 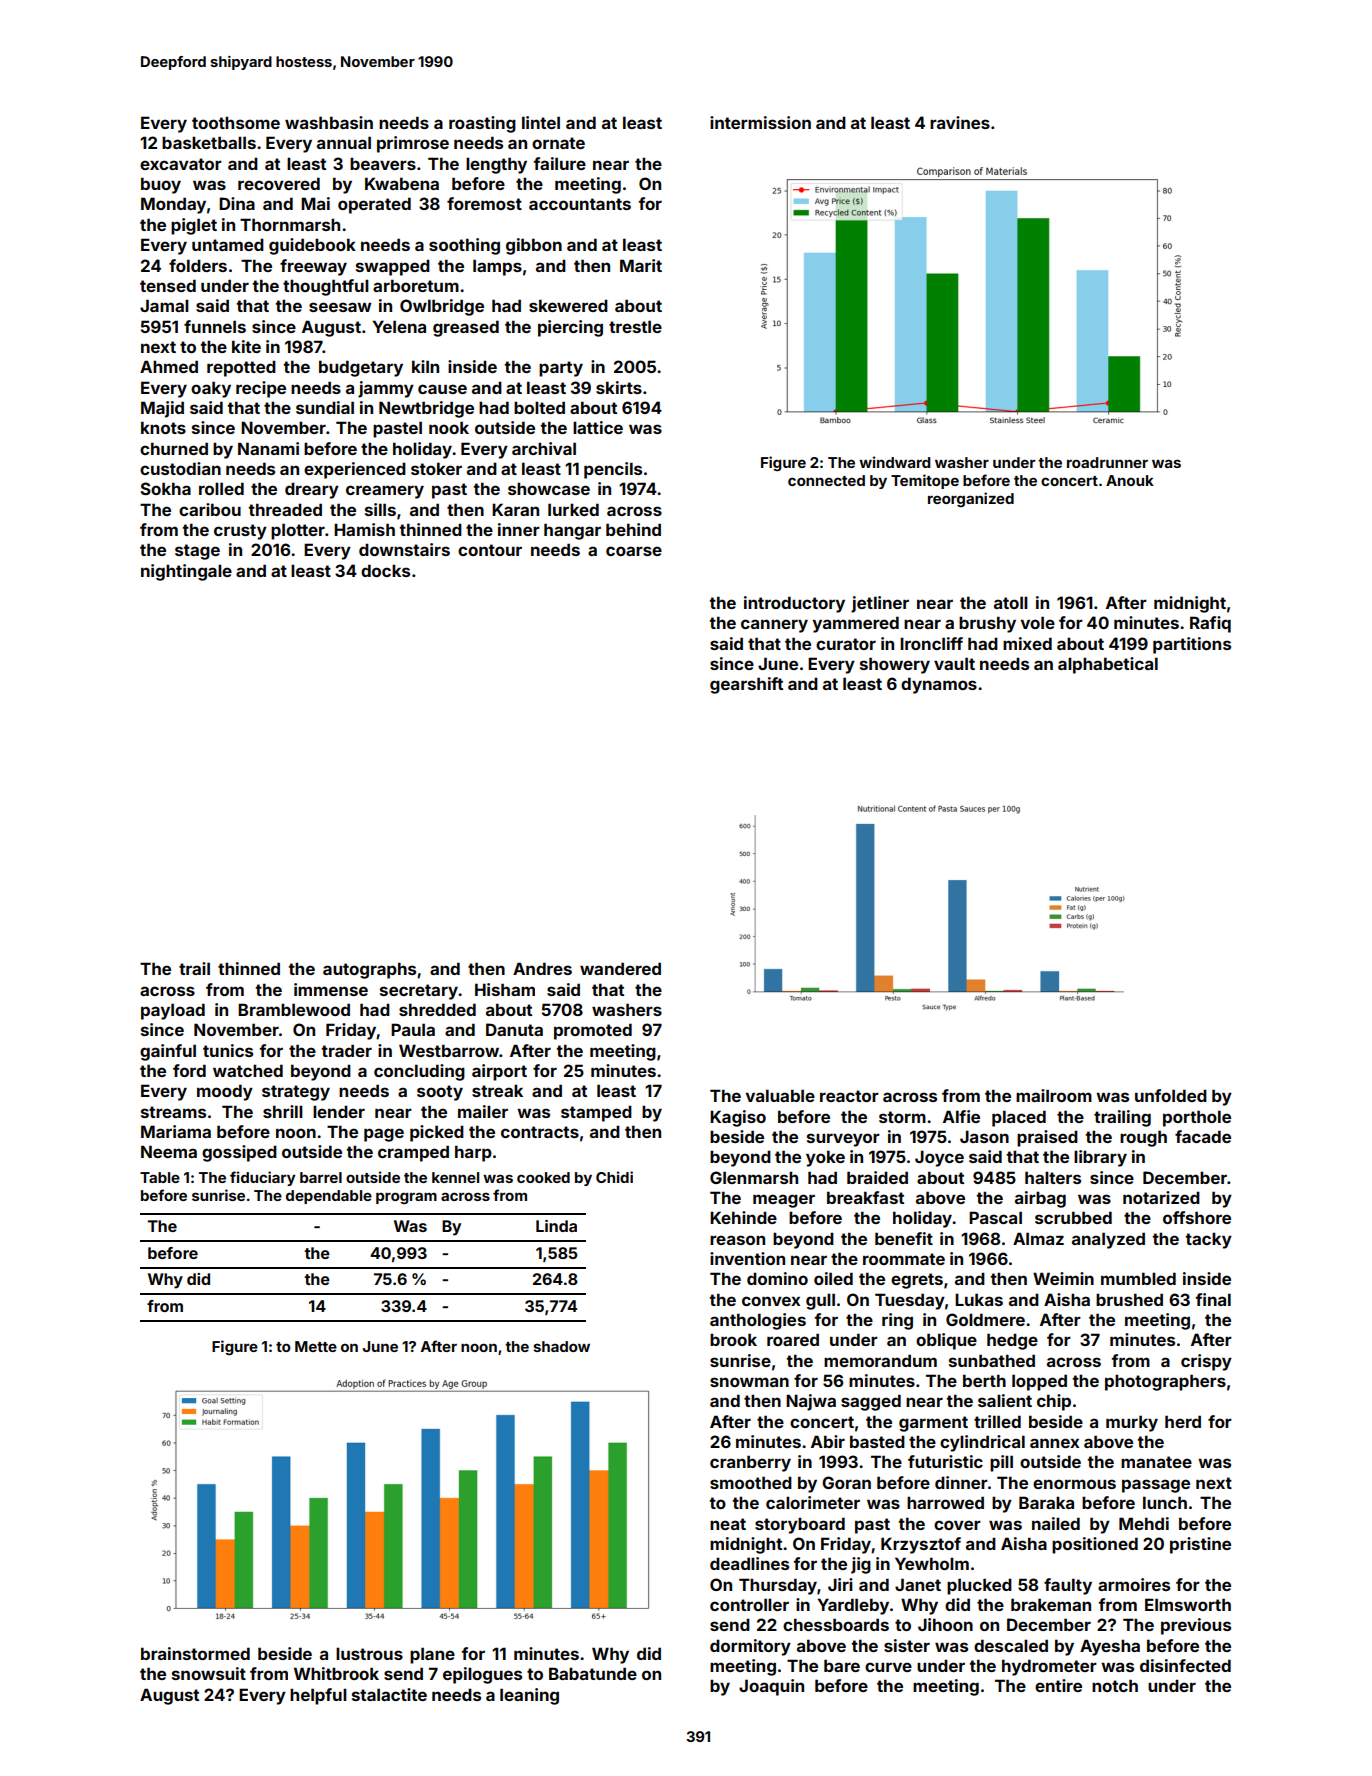 I want to click on gull, so click(x=820, y=1301).
